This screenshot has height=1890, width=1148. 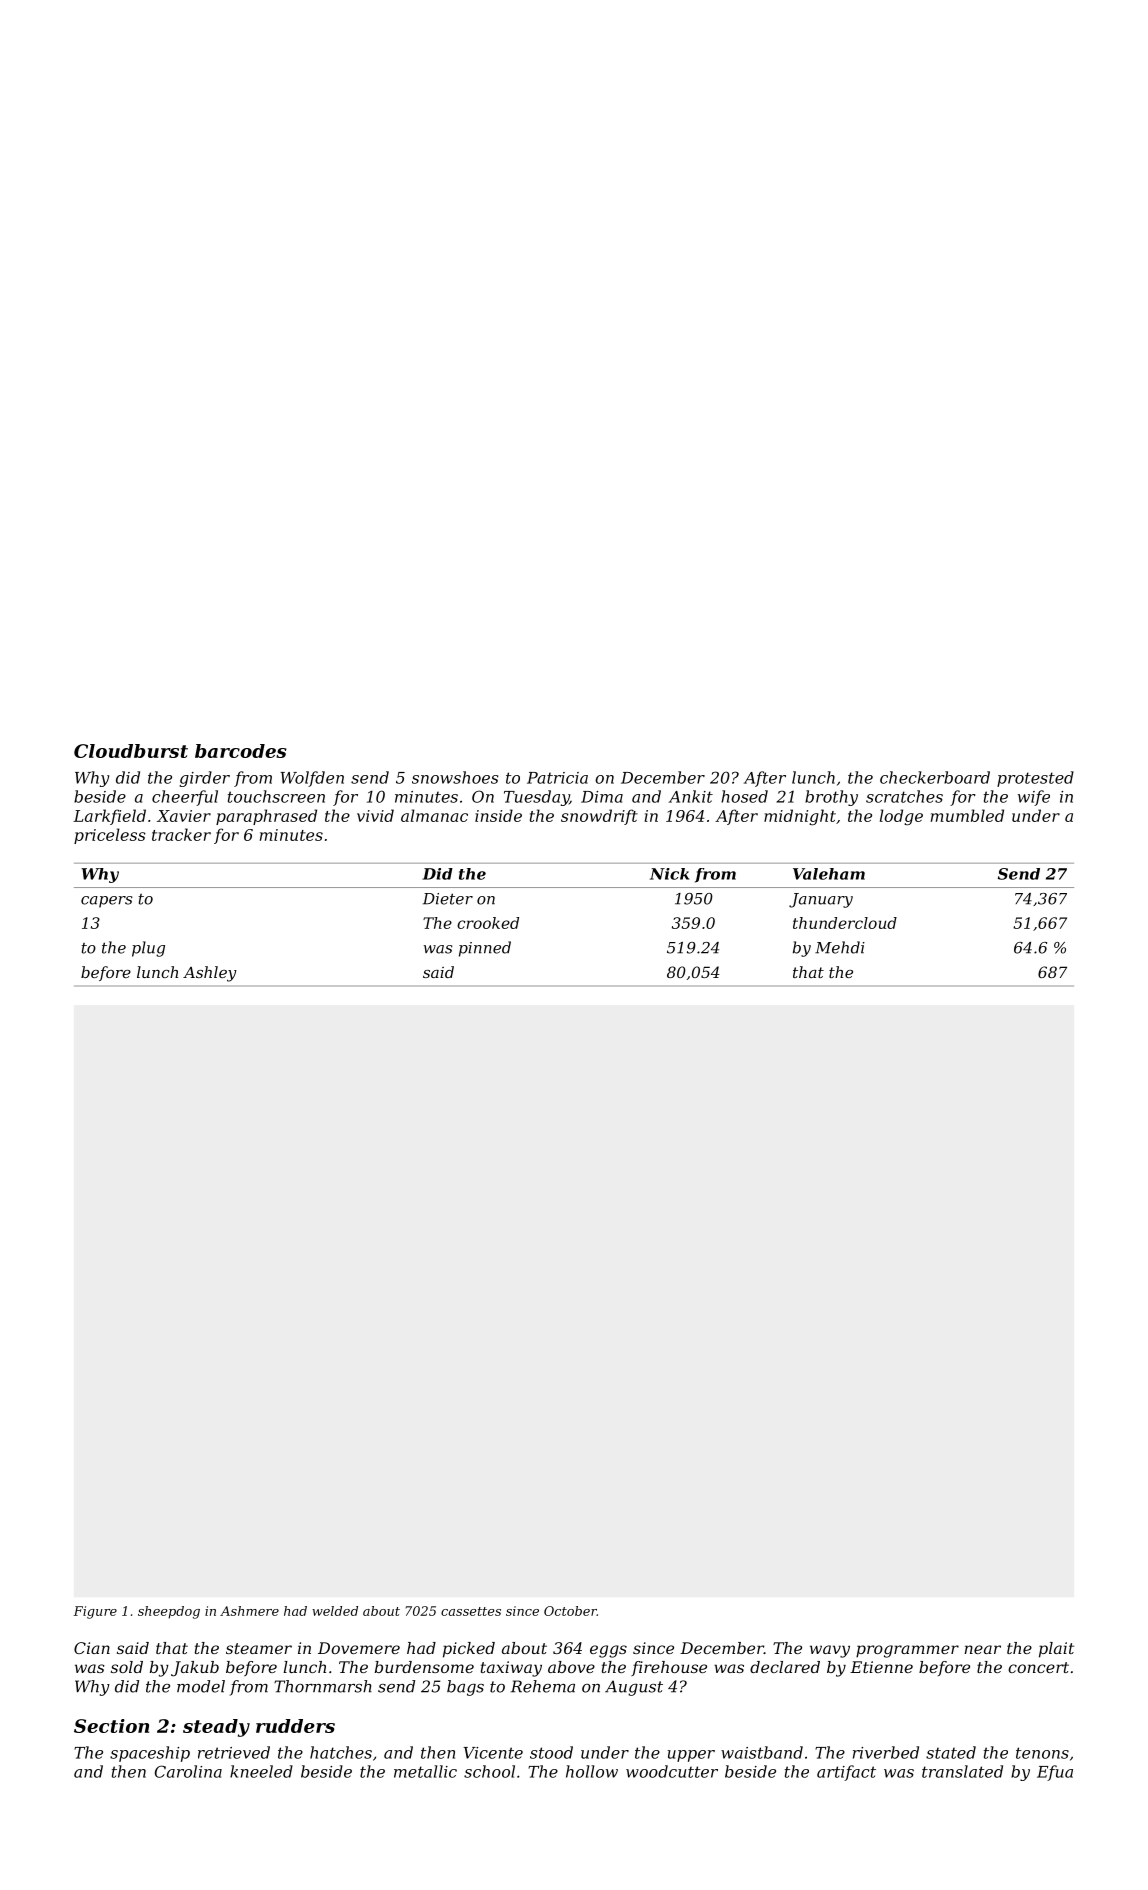 I want to click on October, so click(x=570, y=1611).
